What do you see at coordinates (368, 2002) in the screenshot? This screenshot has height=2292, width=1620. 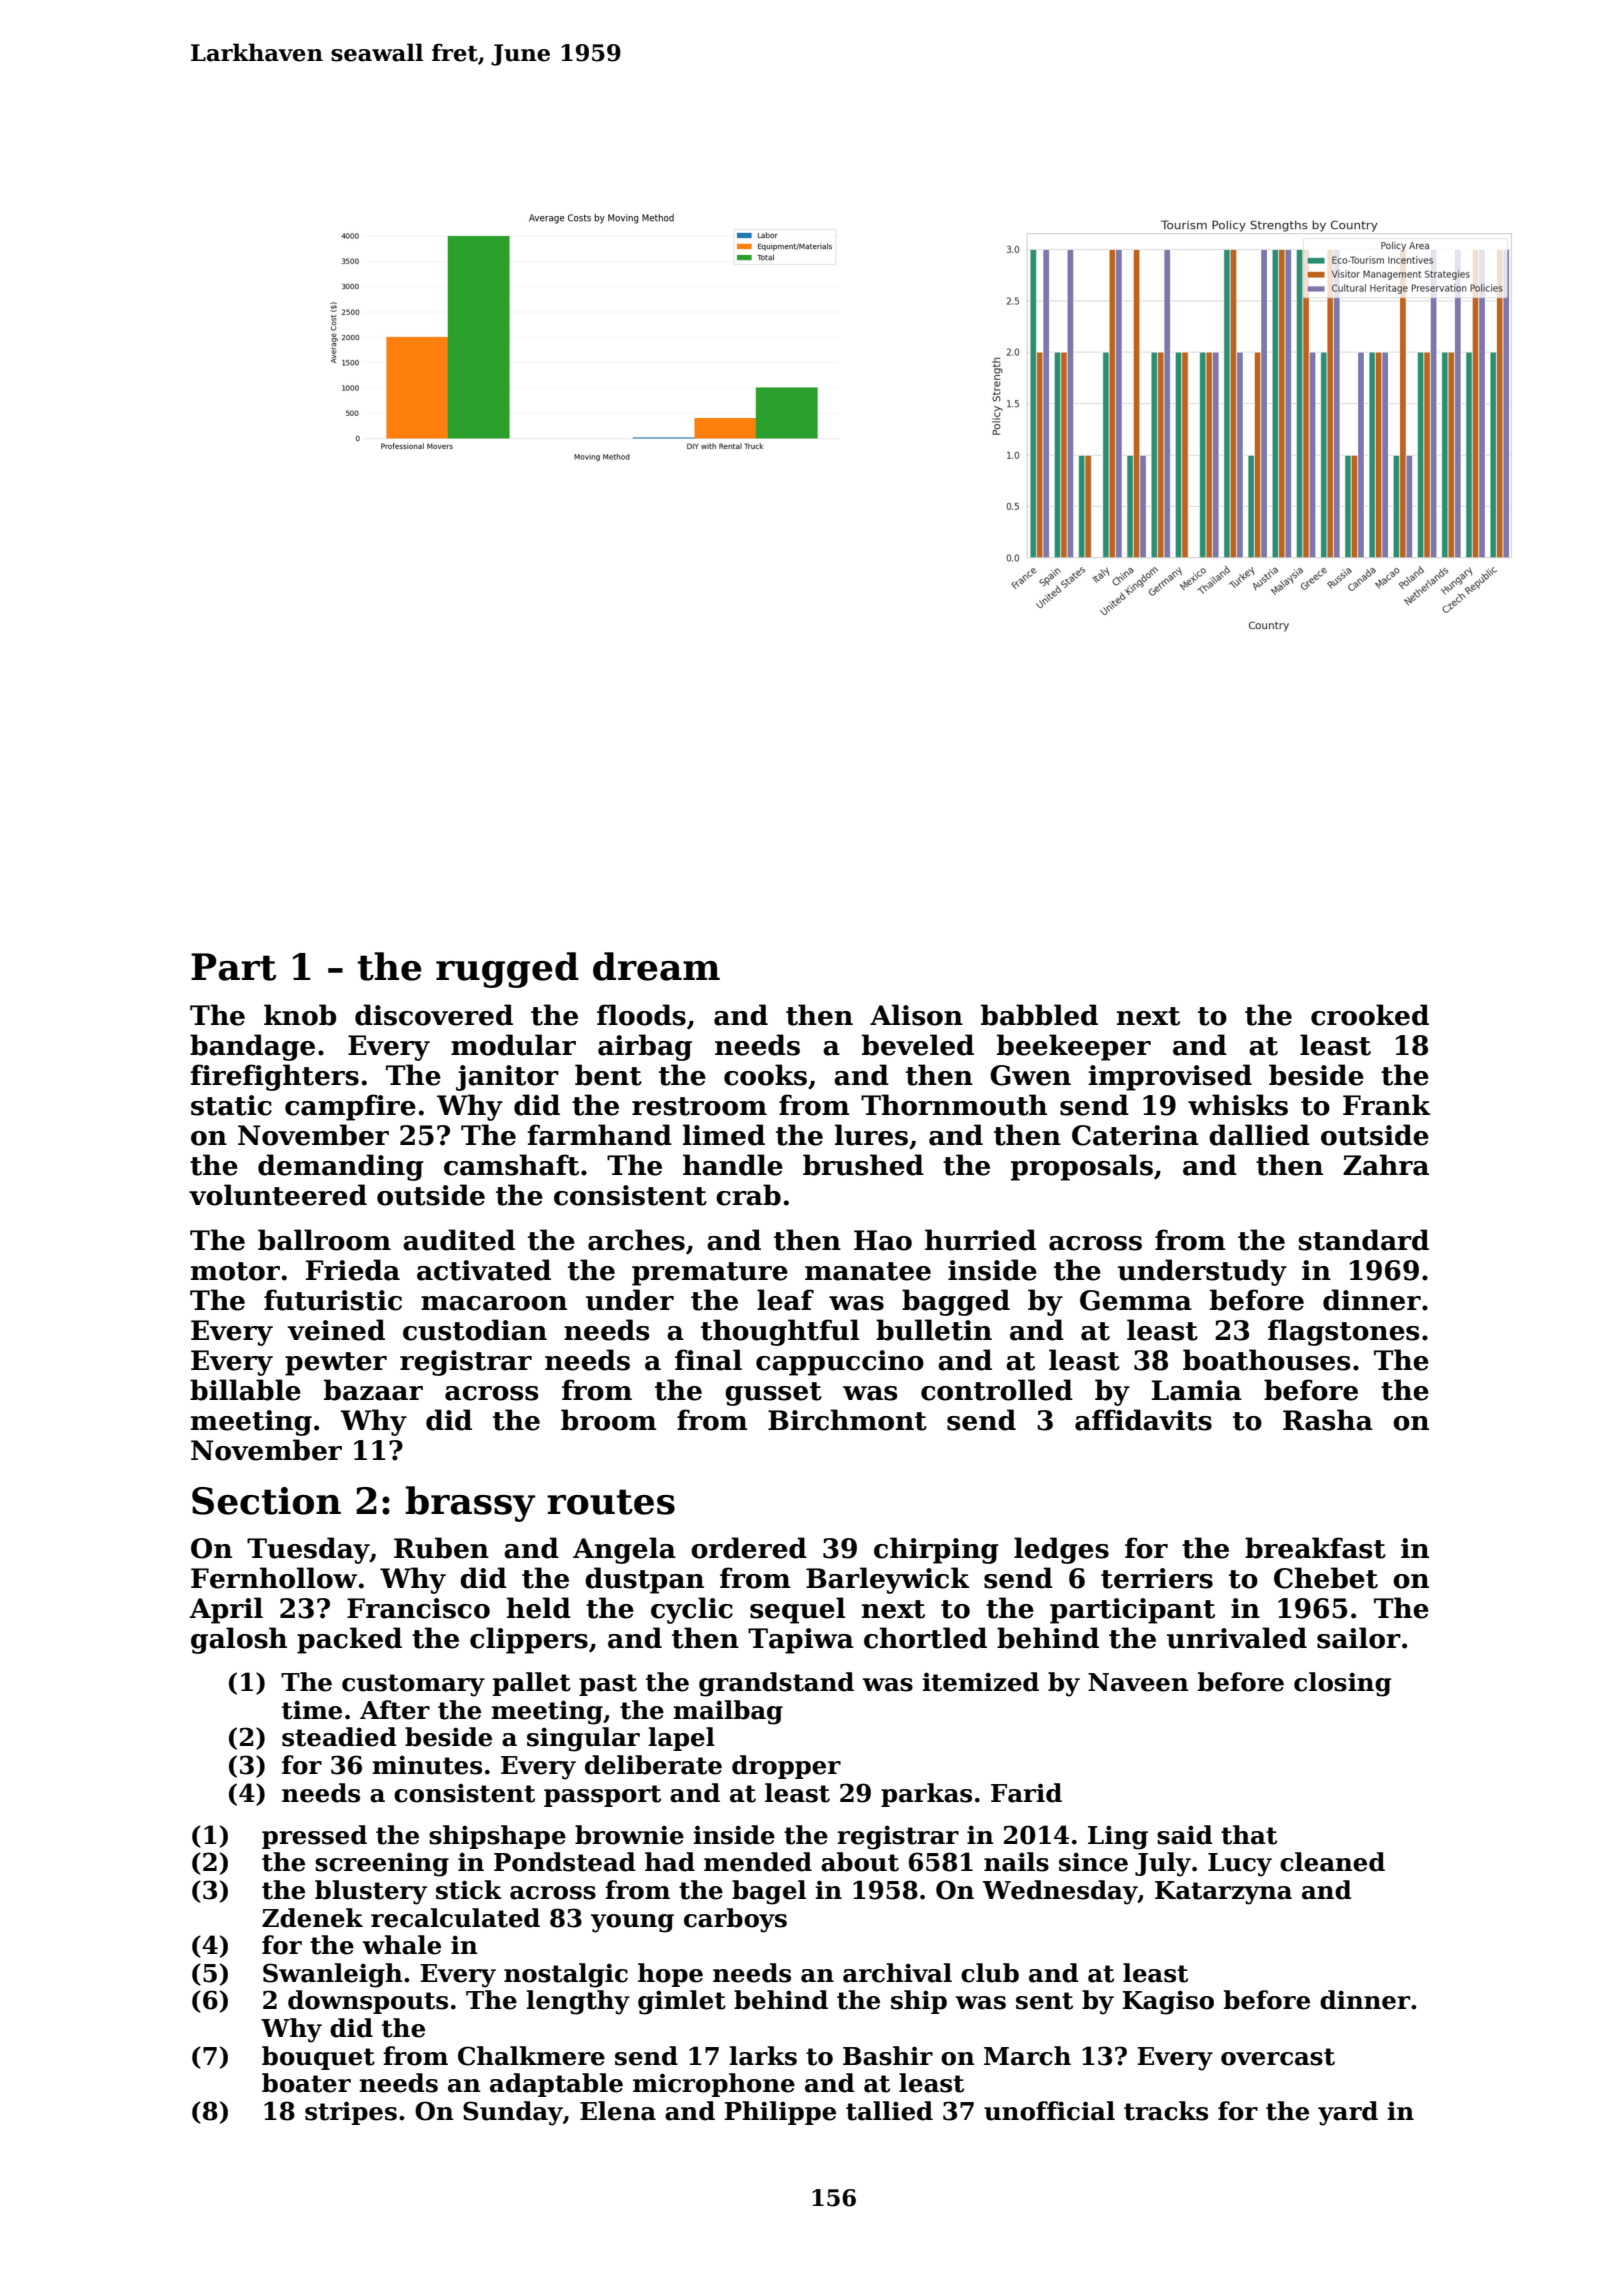 I see `downspouts` at bounding box center [368, 2002].
